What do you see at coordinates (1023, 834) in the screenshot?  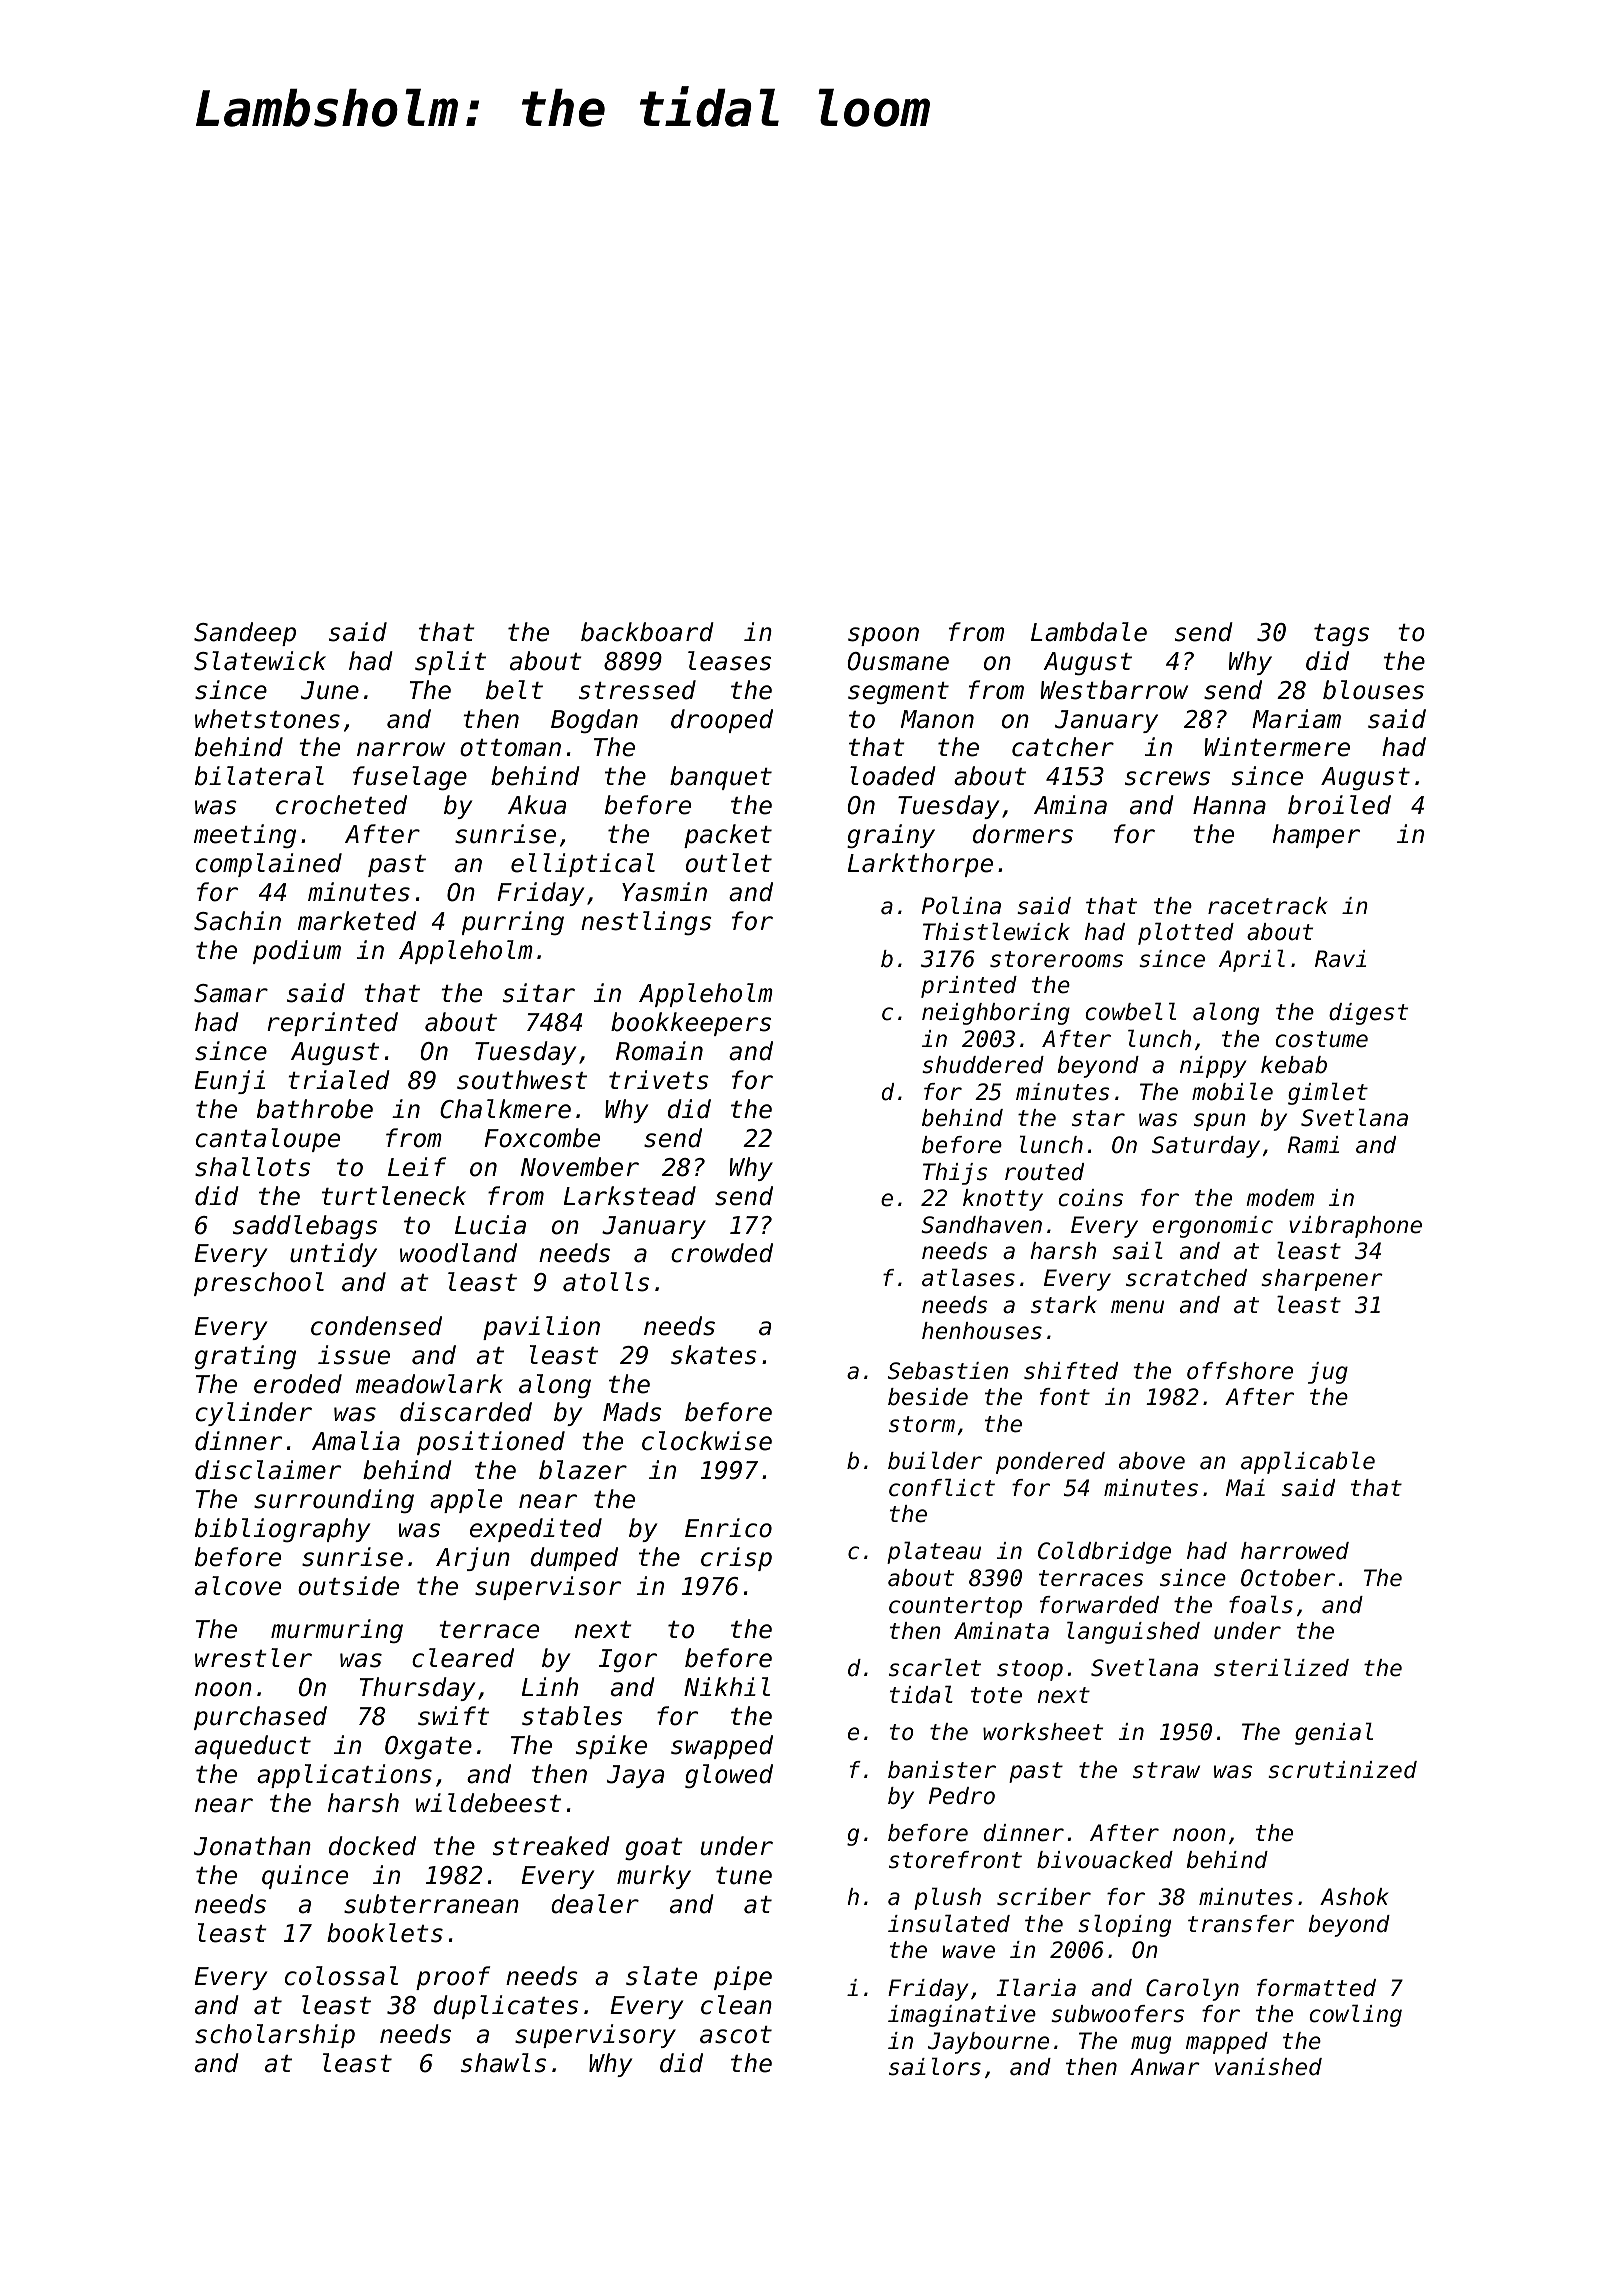 I see `dormers` at bounding box center [1023, 834].
